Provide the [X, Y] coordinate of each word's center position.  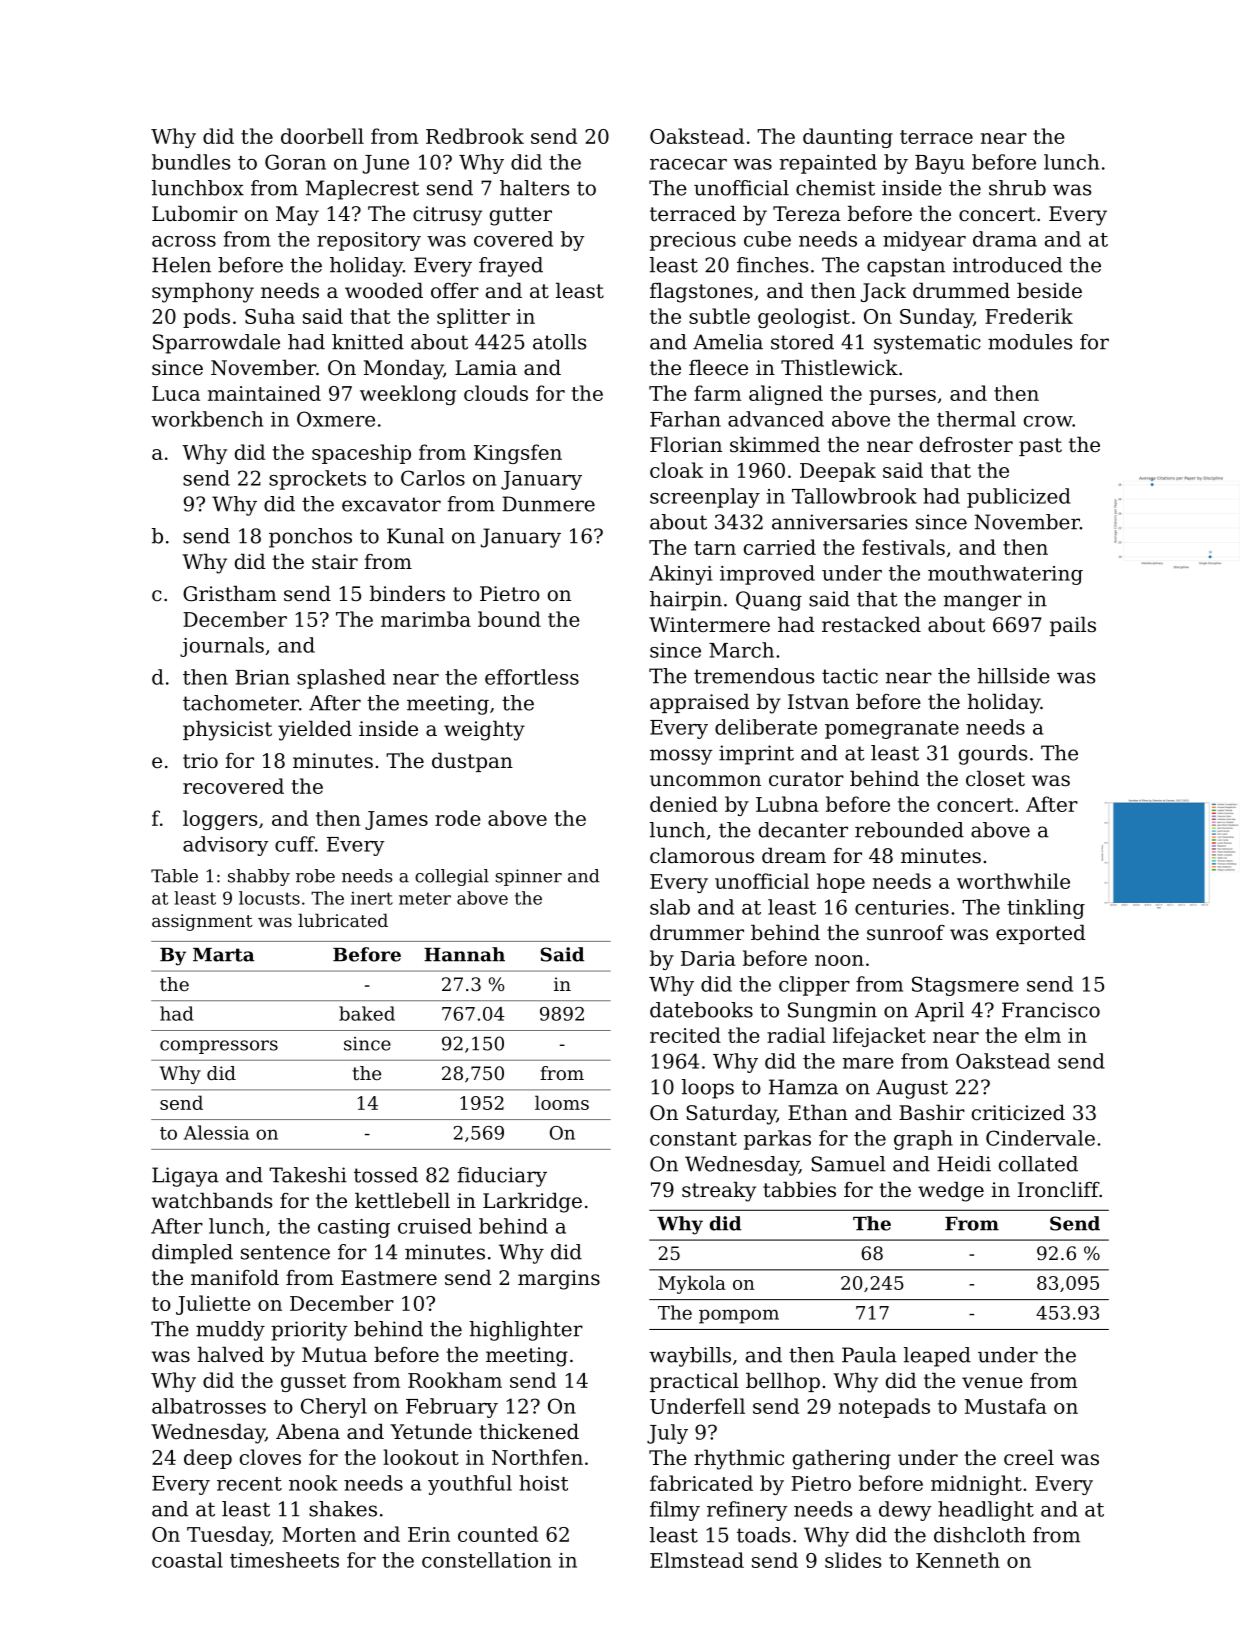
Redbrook [475, 136]
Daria [708, 958]
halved [231, 1354]
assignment [202, 922]
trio [200, 761]
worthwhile [1013, 881]
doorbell [322, 136]
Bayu [939, 164]
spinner [528, 877]
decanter [803, 830]
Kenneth [958, 1560]
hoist [543, 1483]
